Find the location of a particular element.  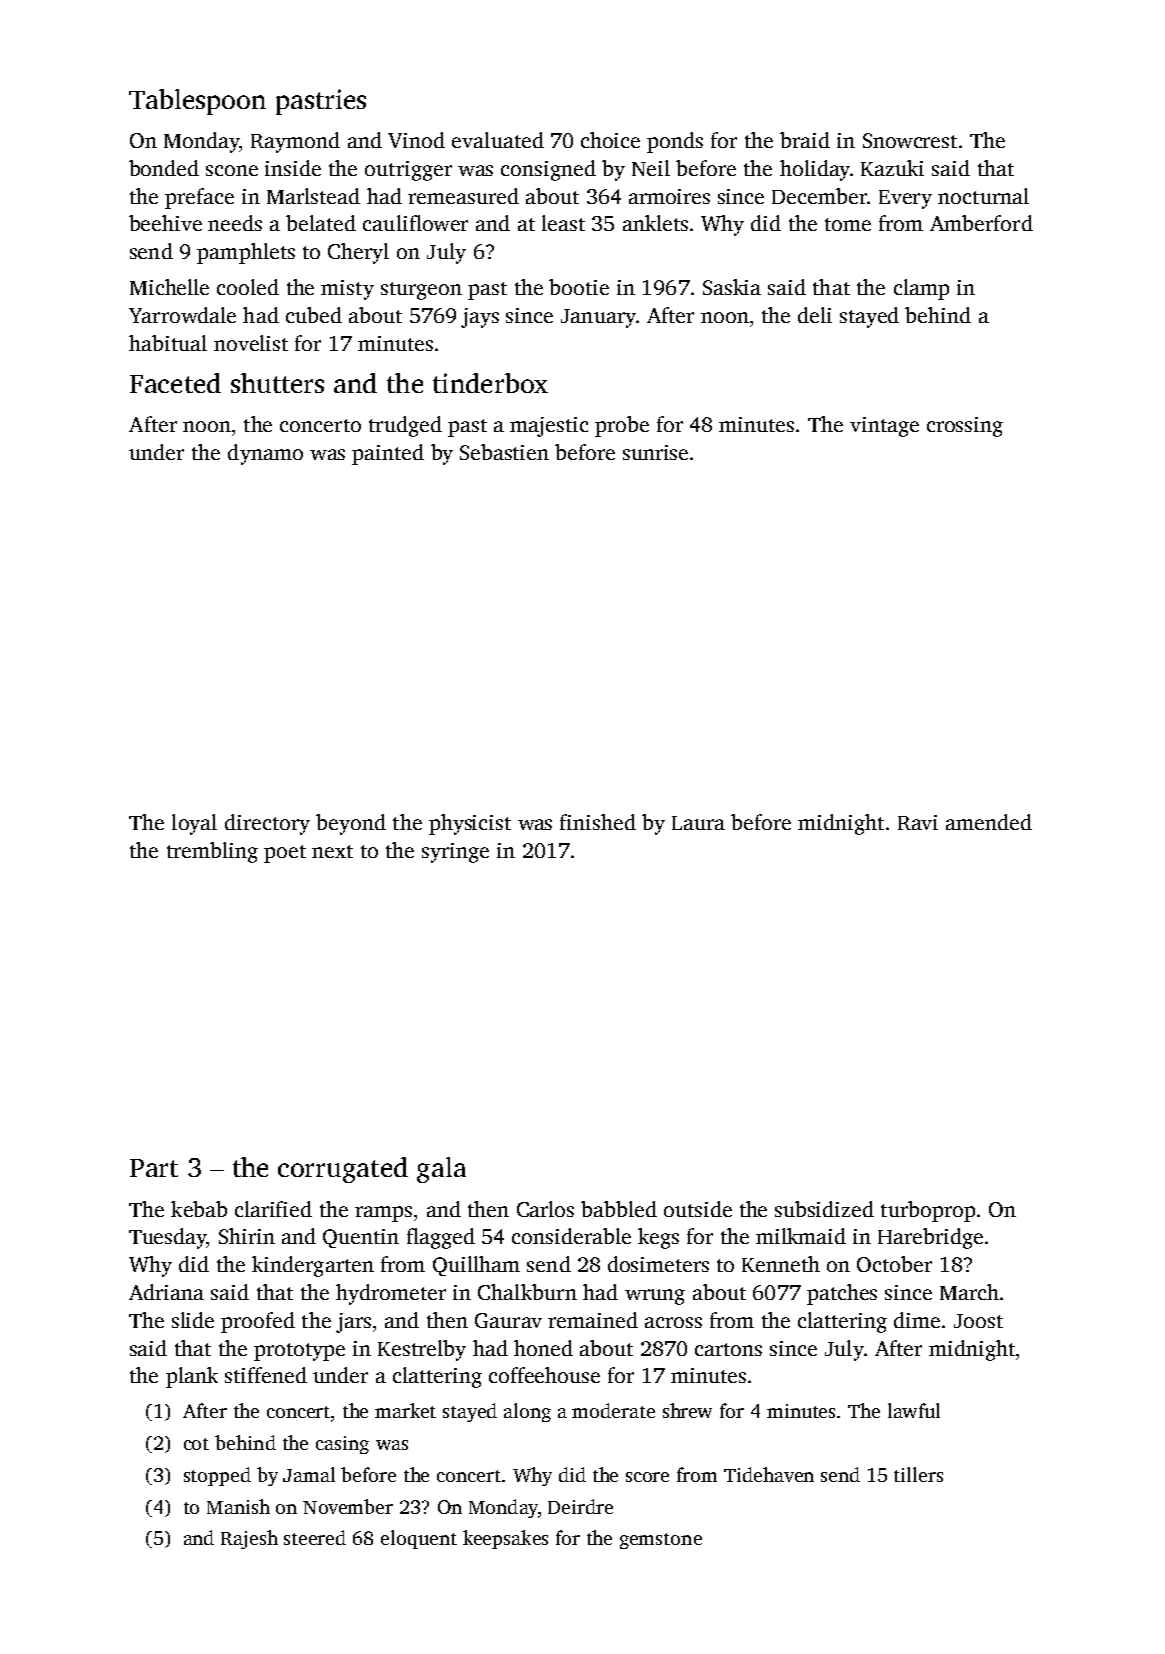

Rajesh is located at coordinates (249, 1539).
